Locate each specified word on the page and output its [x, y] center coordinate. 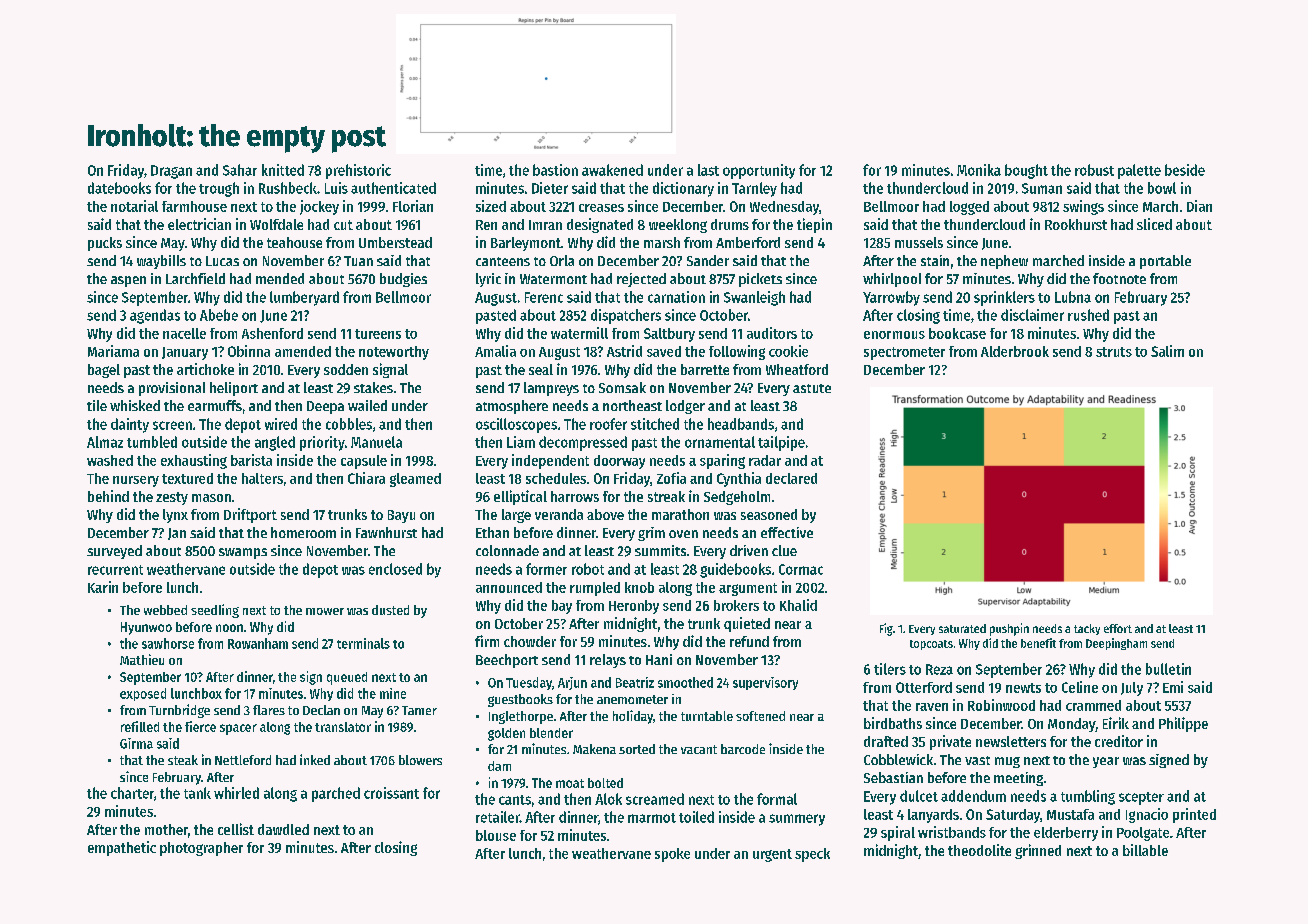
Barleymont [526, 244]
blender [551, 733]
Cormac [801, 569]
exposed [143, 694]
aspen [128, 281]
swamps [243, 553]
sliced [1154, 224]
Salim [1167, 351]
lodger [685, 407]
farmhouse [194, 206]
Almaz [105, 442]
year [1106, 762]
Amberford [748, 242]
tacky [1087, 629]
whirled [236, 793]
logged [969, 208]
